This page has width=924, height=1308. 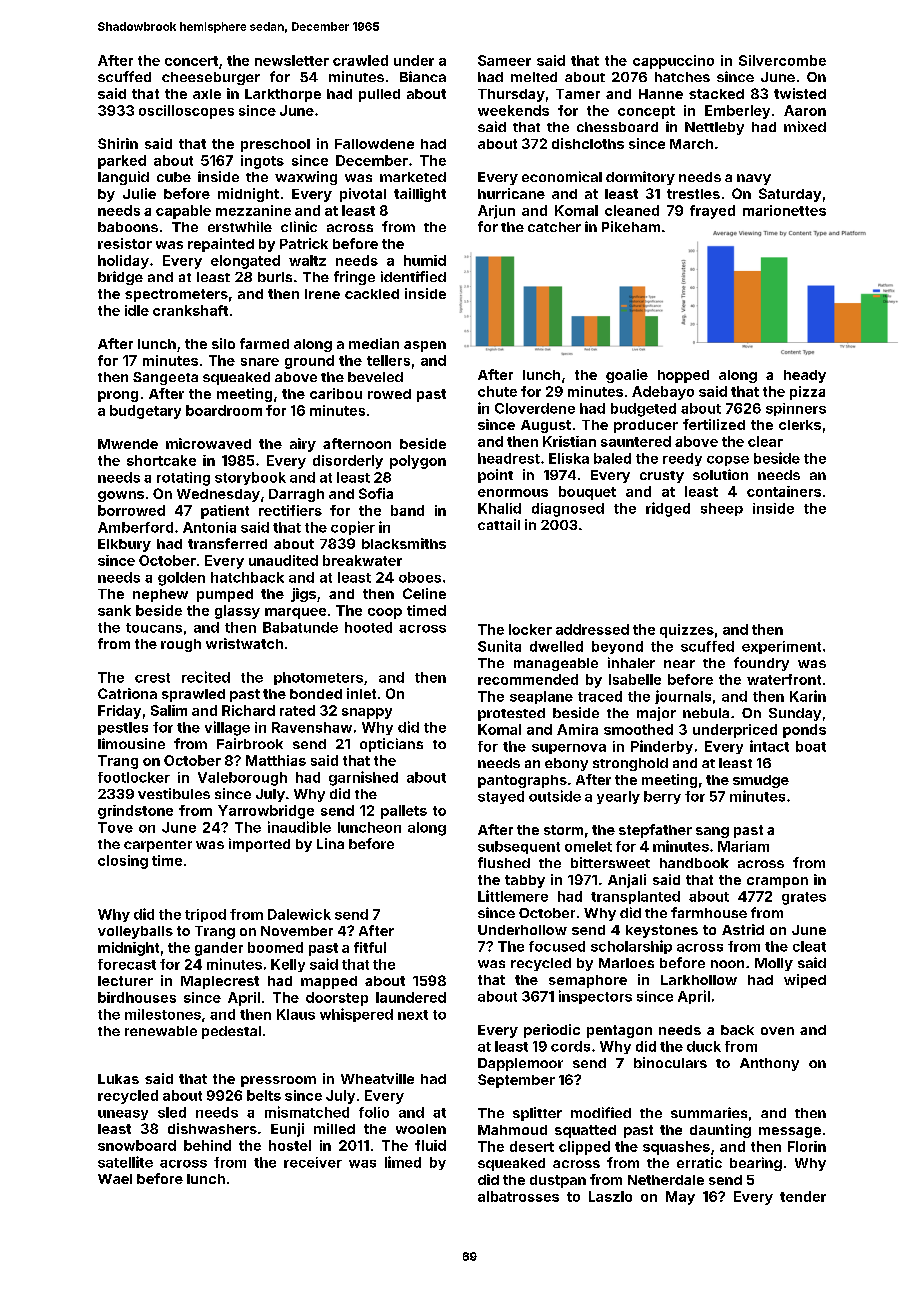 What do you see at coordinates (518, 1196) in the page?
I see `albatrosses` at bounding box center [518, 1196].
